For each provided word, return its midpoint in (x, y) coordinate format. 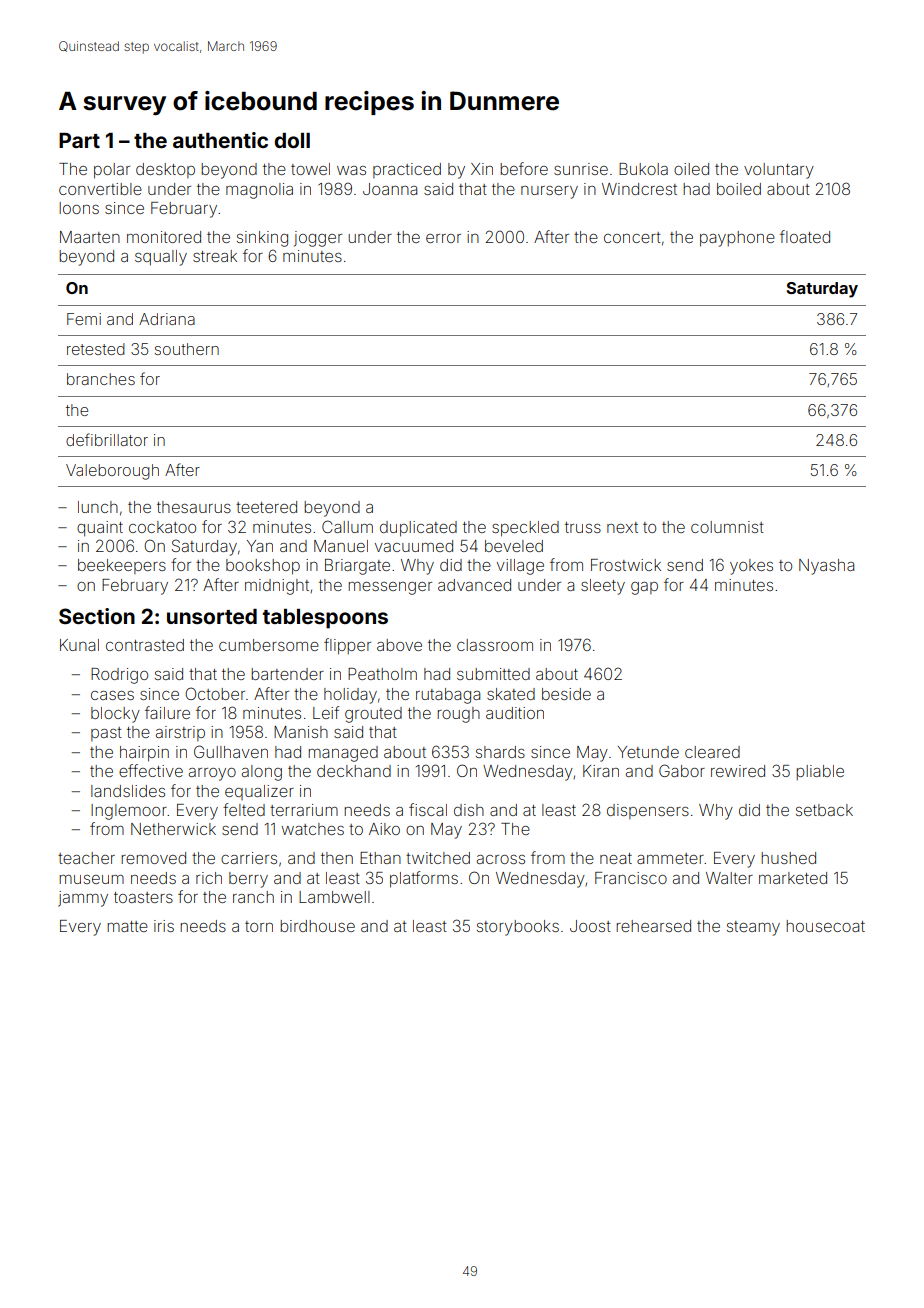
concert (632, 237)
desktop (165, 170)
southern (187, 349)
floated (805, 236)
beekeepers (122, 566)
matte (127, 926)
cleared (712, 752)
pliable (820, 772)
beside (566, 694)
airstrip (180, 733)
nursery (549, 192)
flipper (347, 646)
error (443, 238)
